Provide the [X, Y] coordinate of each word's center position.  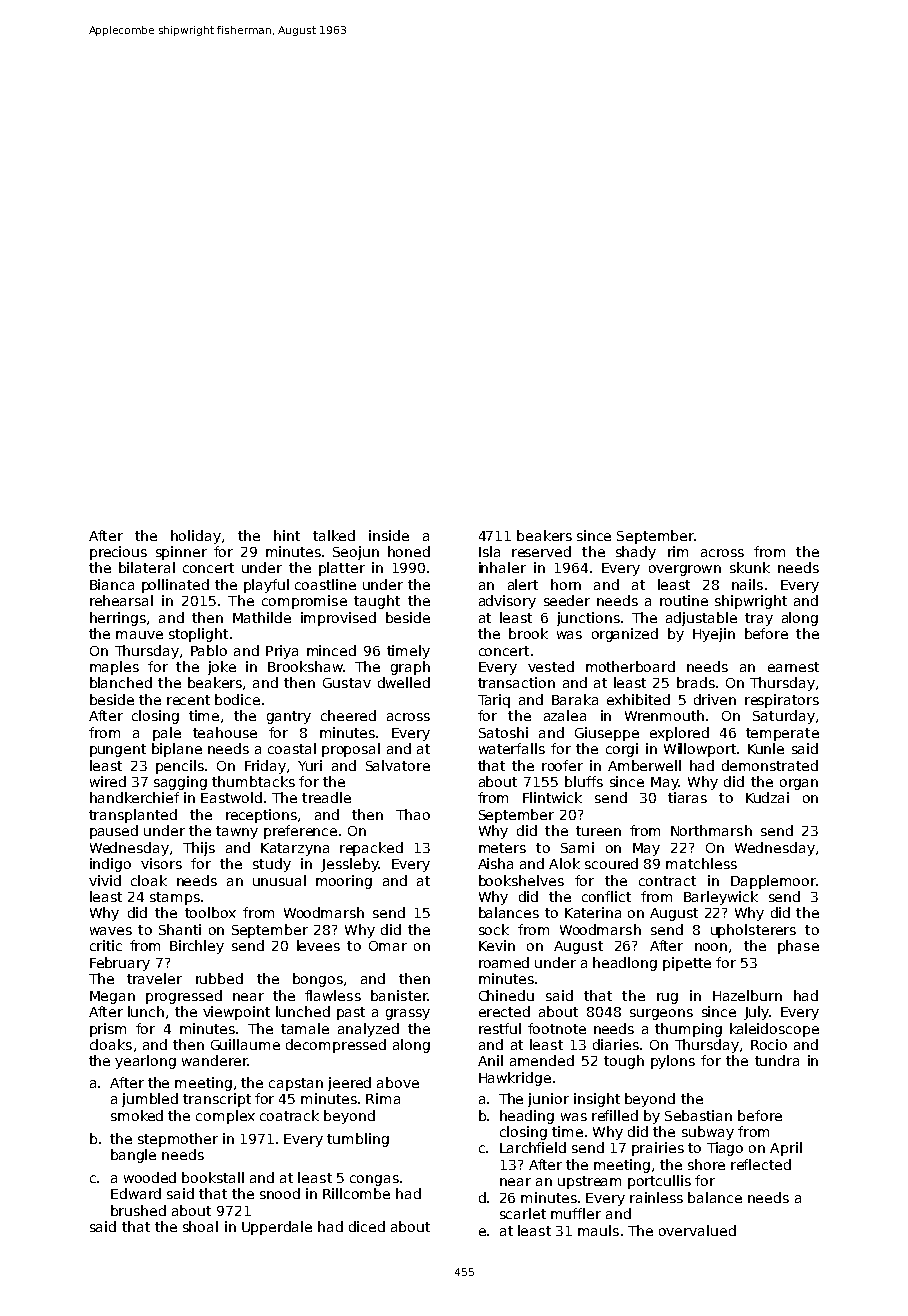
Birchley [197, 947]
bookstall [213, 1177]
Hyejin [714, 635]
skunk [750, 567]
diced [367, 1226]
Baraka [575, 699]
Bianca [112, 584]
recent [188, 700]
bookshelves [521, 880]
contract [667, 881]
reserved [541, 551]
